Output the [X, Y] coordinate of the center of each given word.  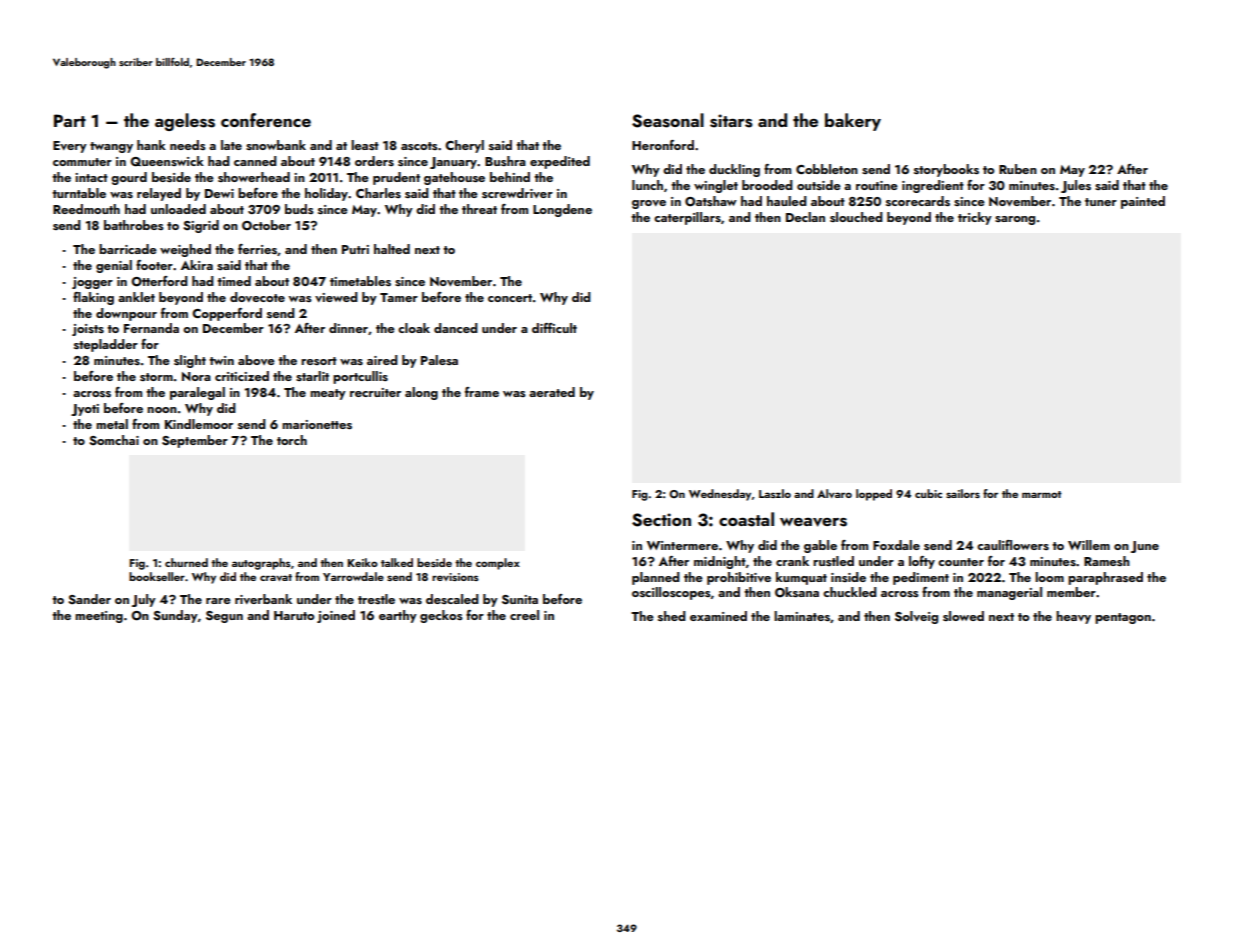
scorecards [918, 201]
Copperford [227, 314]
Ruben [1018, 169]
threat [479, 209]
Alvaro [834, 493]
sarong [1015, 220]
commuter [82, 162]
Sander [89, 599]
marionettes [317, 424]
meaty [328, 394]
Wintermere [682, 545]
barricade [128, 249]
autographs [261, 564]
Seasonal [668, 120]
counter [961, 562]
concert [510, 298]
